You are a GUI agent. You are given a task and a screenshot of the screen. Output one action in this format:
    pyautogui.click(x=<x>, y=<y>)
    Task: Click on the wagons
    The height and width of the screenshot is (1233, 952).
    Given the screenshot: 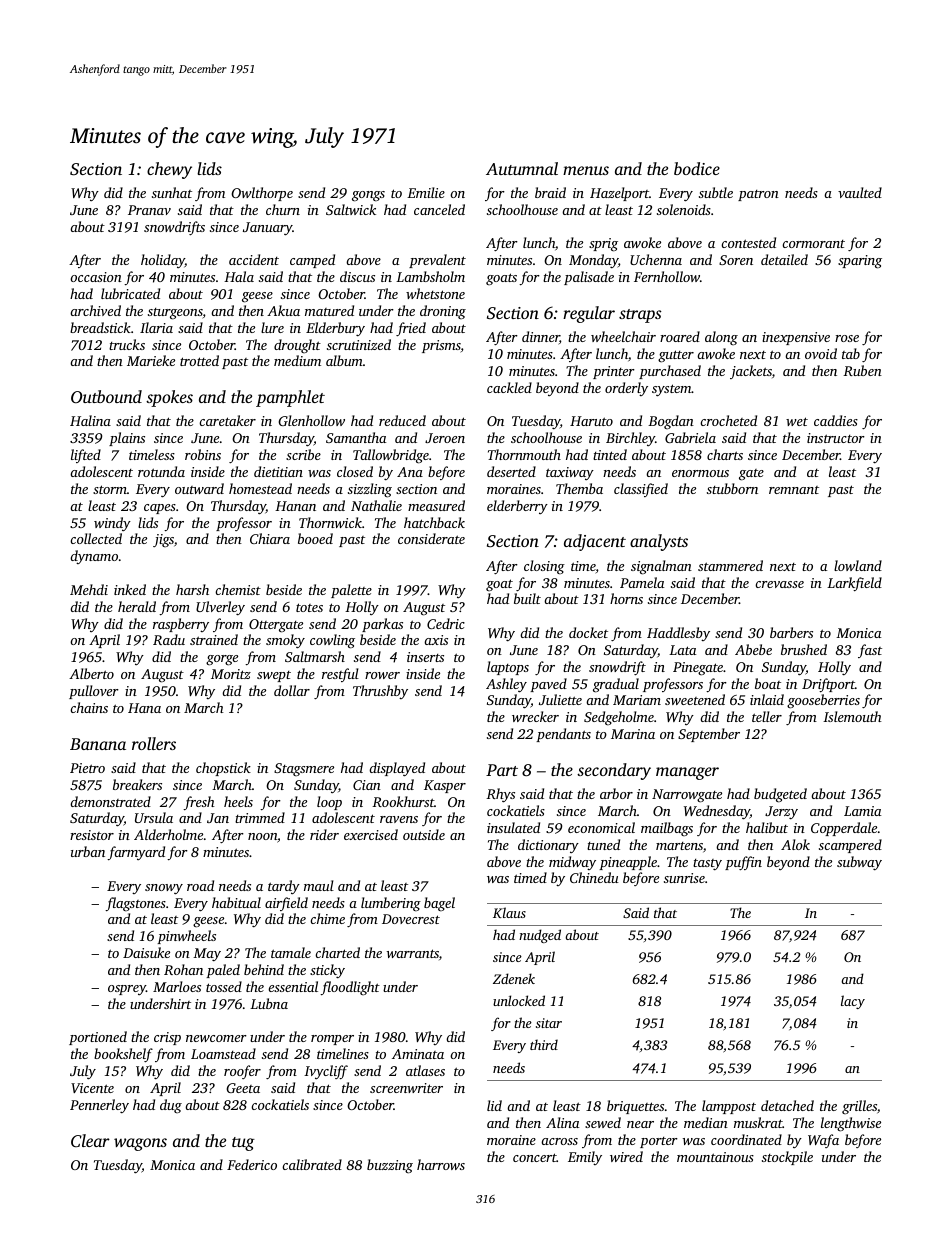 What is the action you would take?
    pyautogui.click(x=140, y=1144)
